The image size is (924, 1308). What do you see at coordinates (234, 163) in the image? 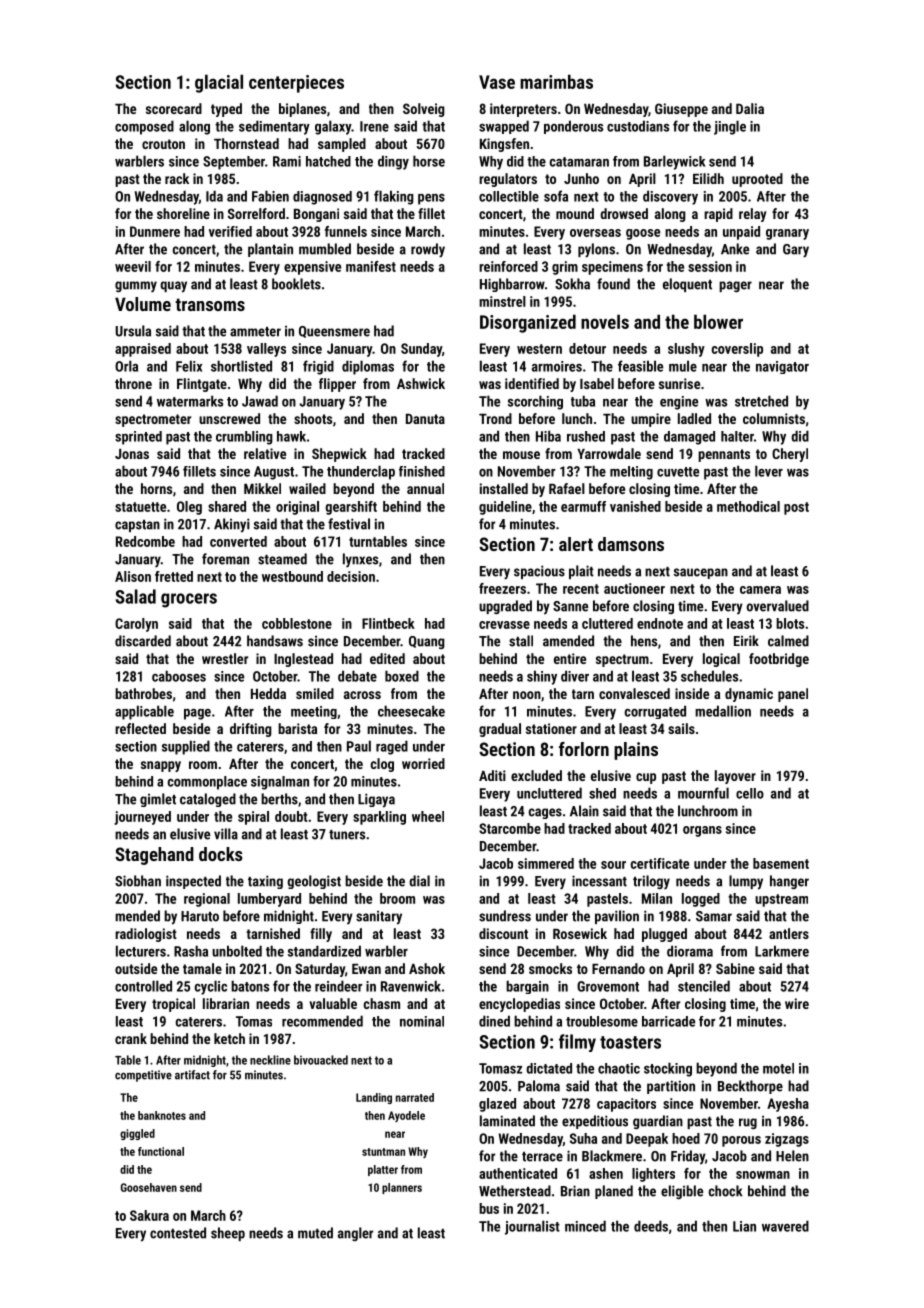
I see `September` at bounding box center [234, 163].
